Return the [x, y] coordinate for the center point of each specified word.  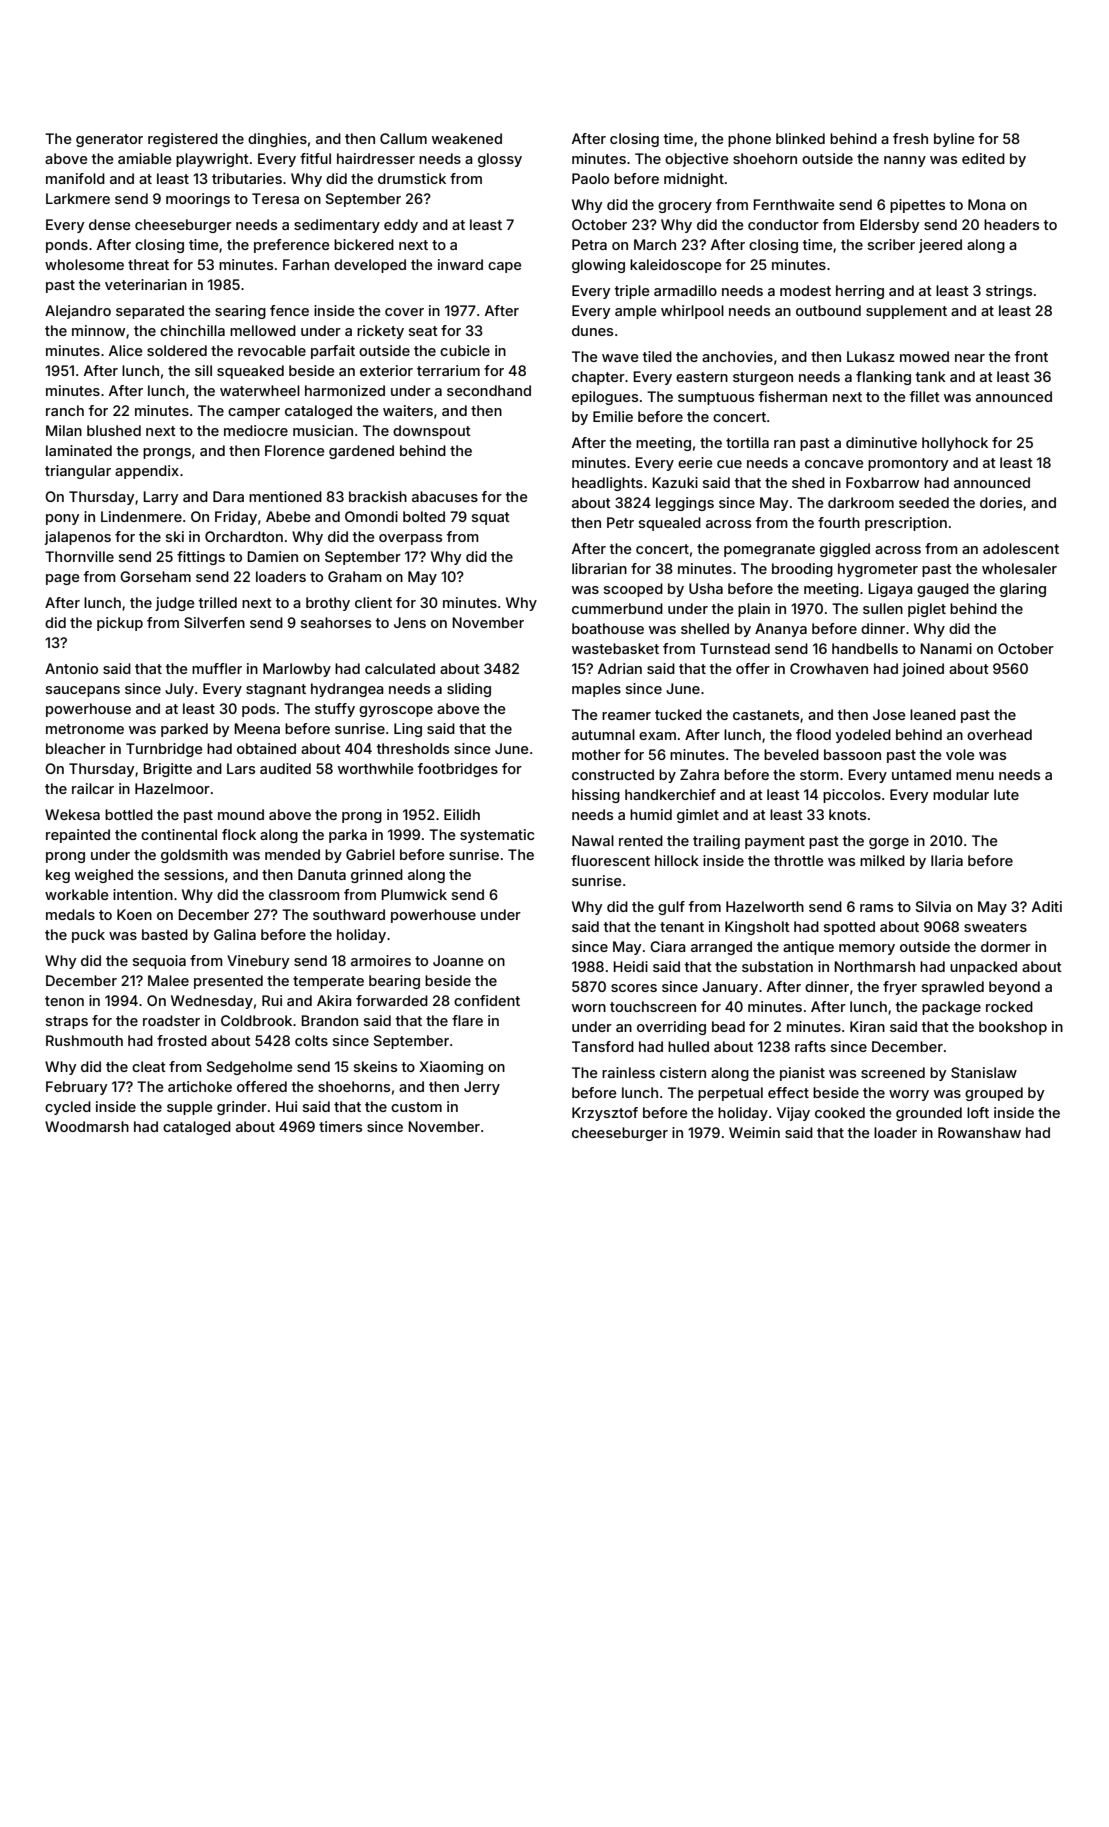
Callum [403, 138]
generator [109, 140]
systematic [497, 836]
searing [240, 312]
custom [416, 1107]
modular [961, 794]
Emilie [613, 416]
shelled [705, 628]
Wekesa [72, 814]
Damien [272, 556]
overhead [999, 734]
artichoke [200, 1086]
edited [983, 158]
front [1031, 356]
